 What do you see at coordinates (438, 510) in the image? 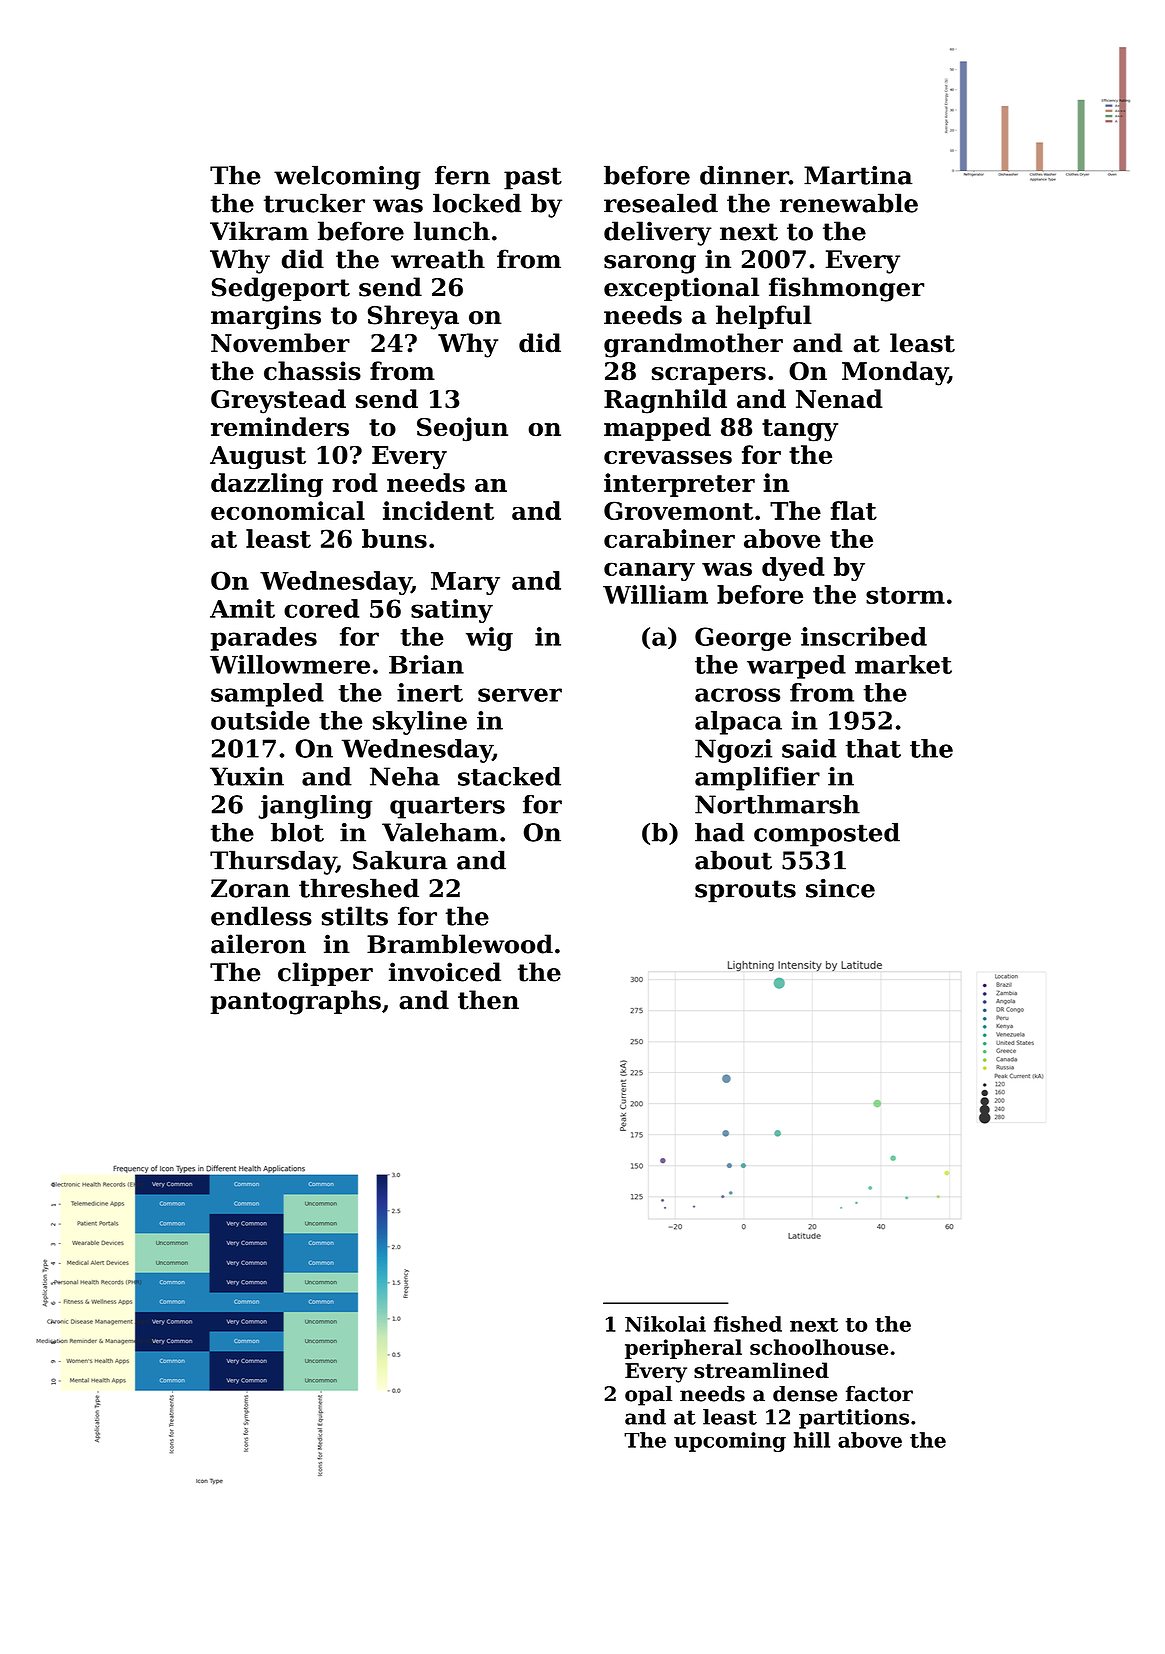
I see `incident` at bounding box center [438, 510].
